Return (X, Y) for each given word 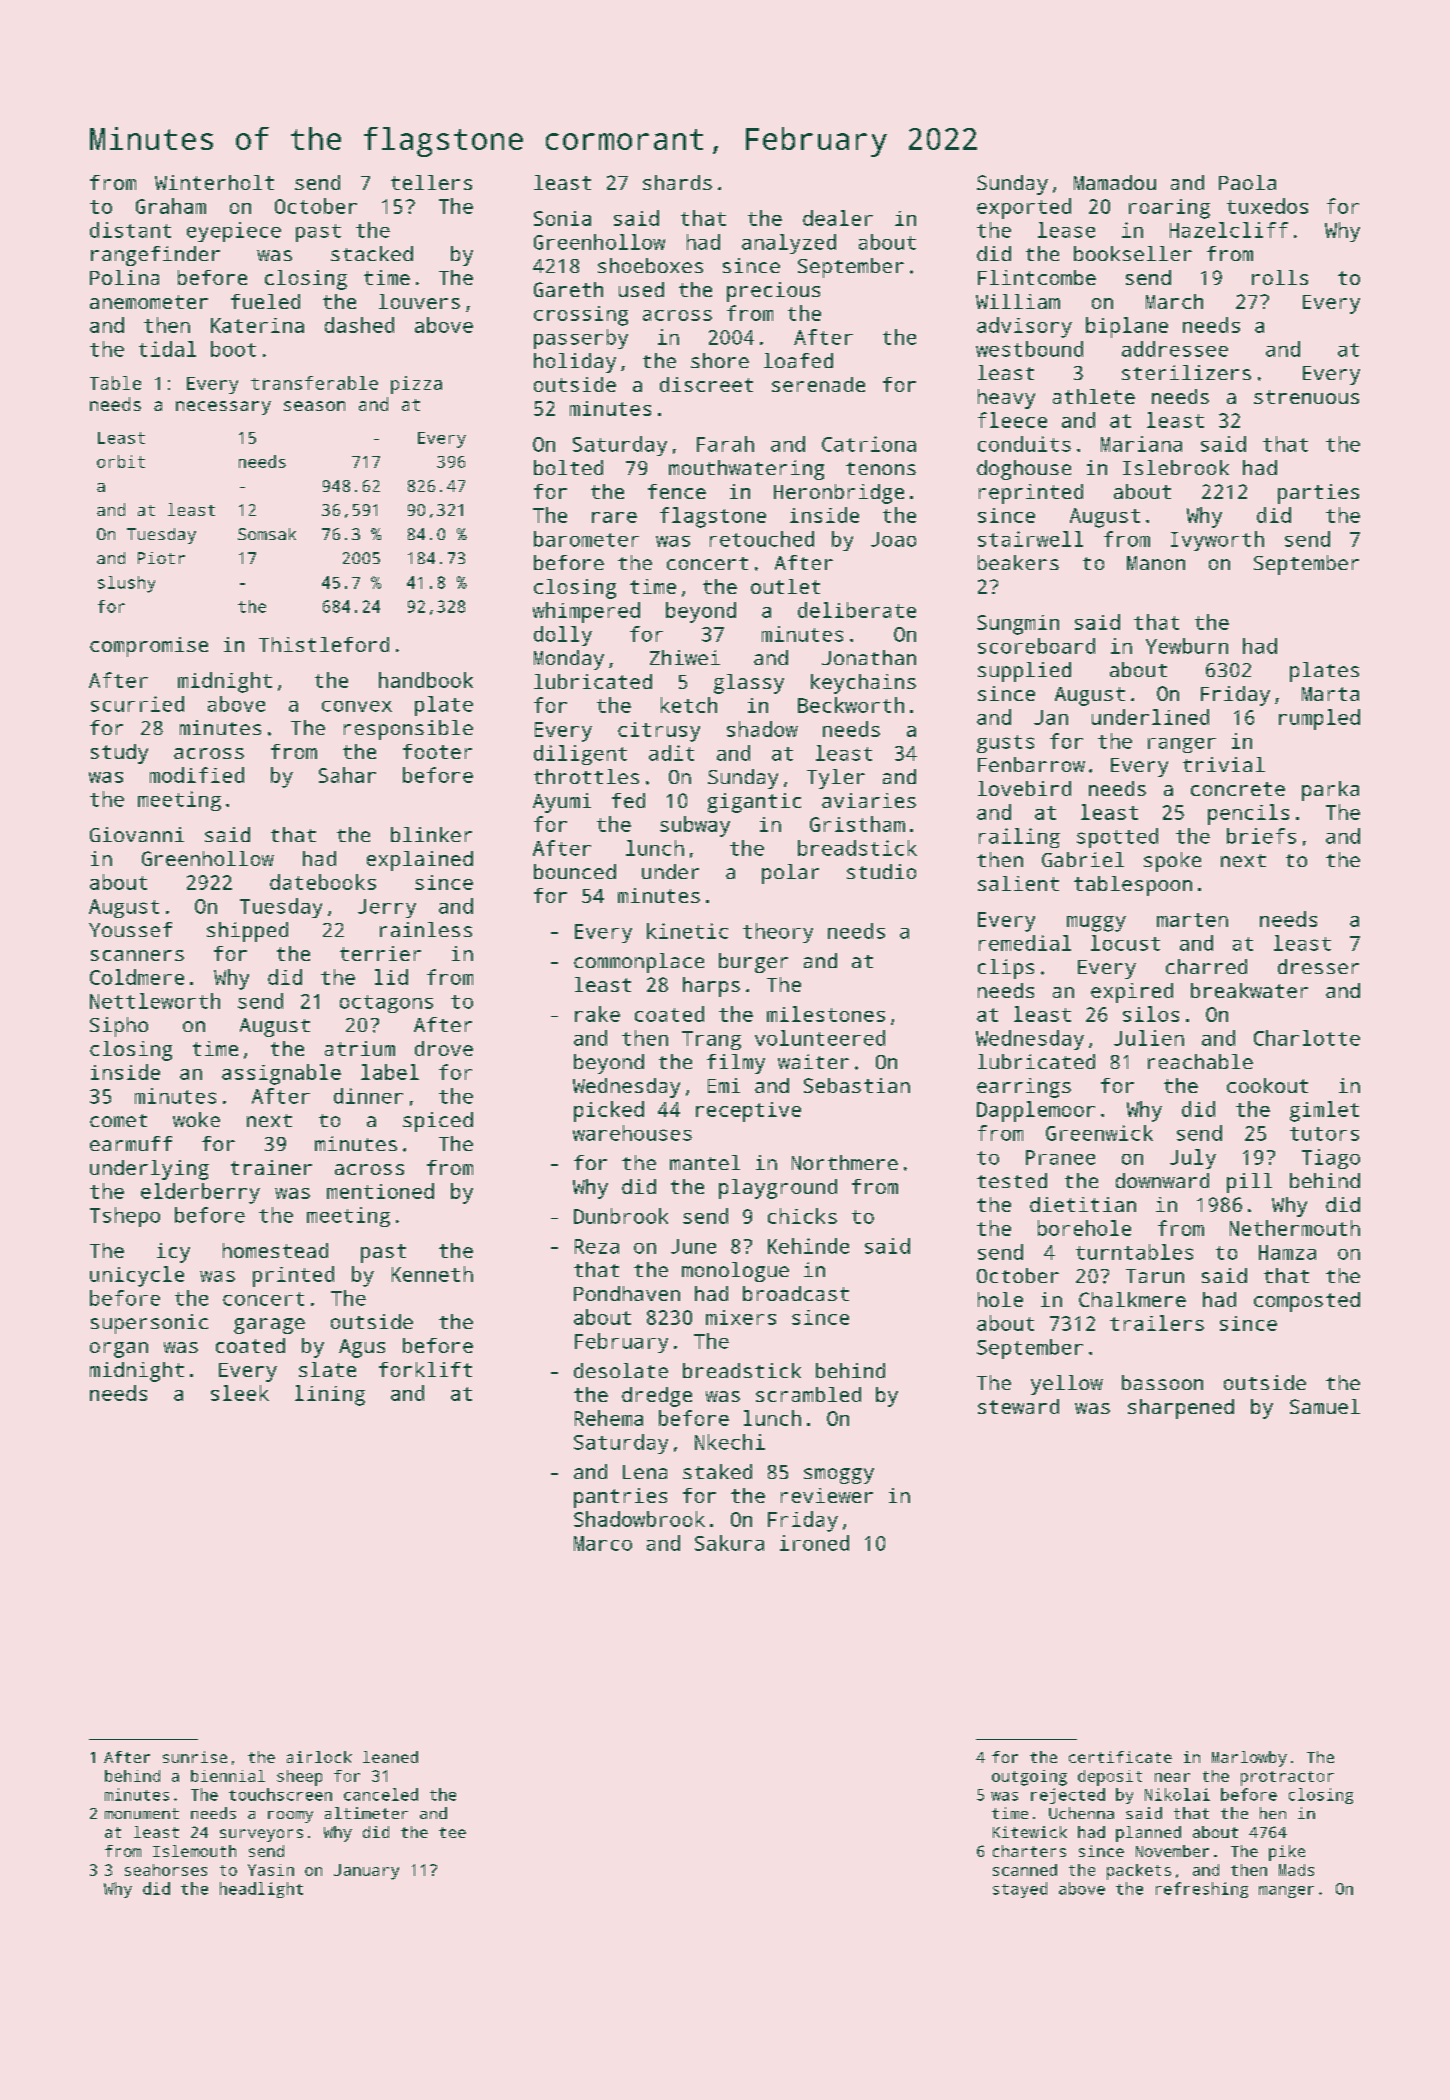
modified (197, 775)
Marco (603, 1543)
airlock (319, 1757)
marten (1192, 920)
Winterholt (214, 182)
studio (881, 871)
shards (677, 182)
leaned (390, 1757)
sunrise (195, 1757)
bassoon (1162, 1382)
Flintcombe (1037, 277)
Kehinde (808, 1246)
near (1172, 1777)
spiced (438, 1122)
